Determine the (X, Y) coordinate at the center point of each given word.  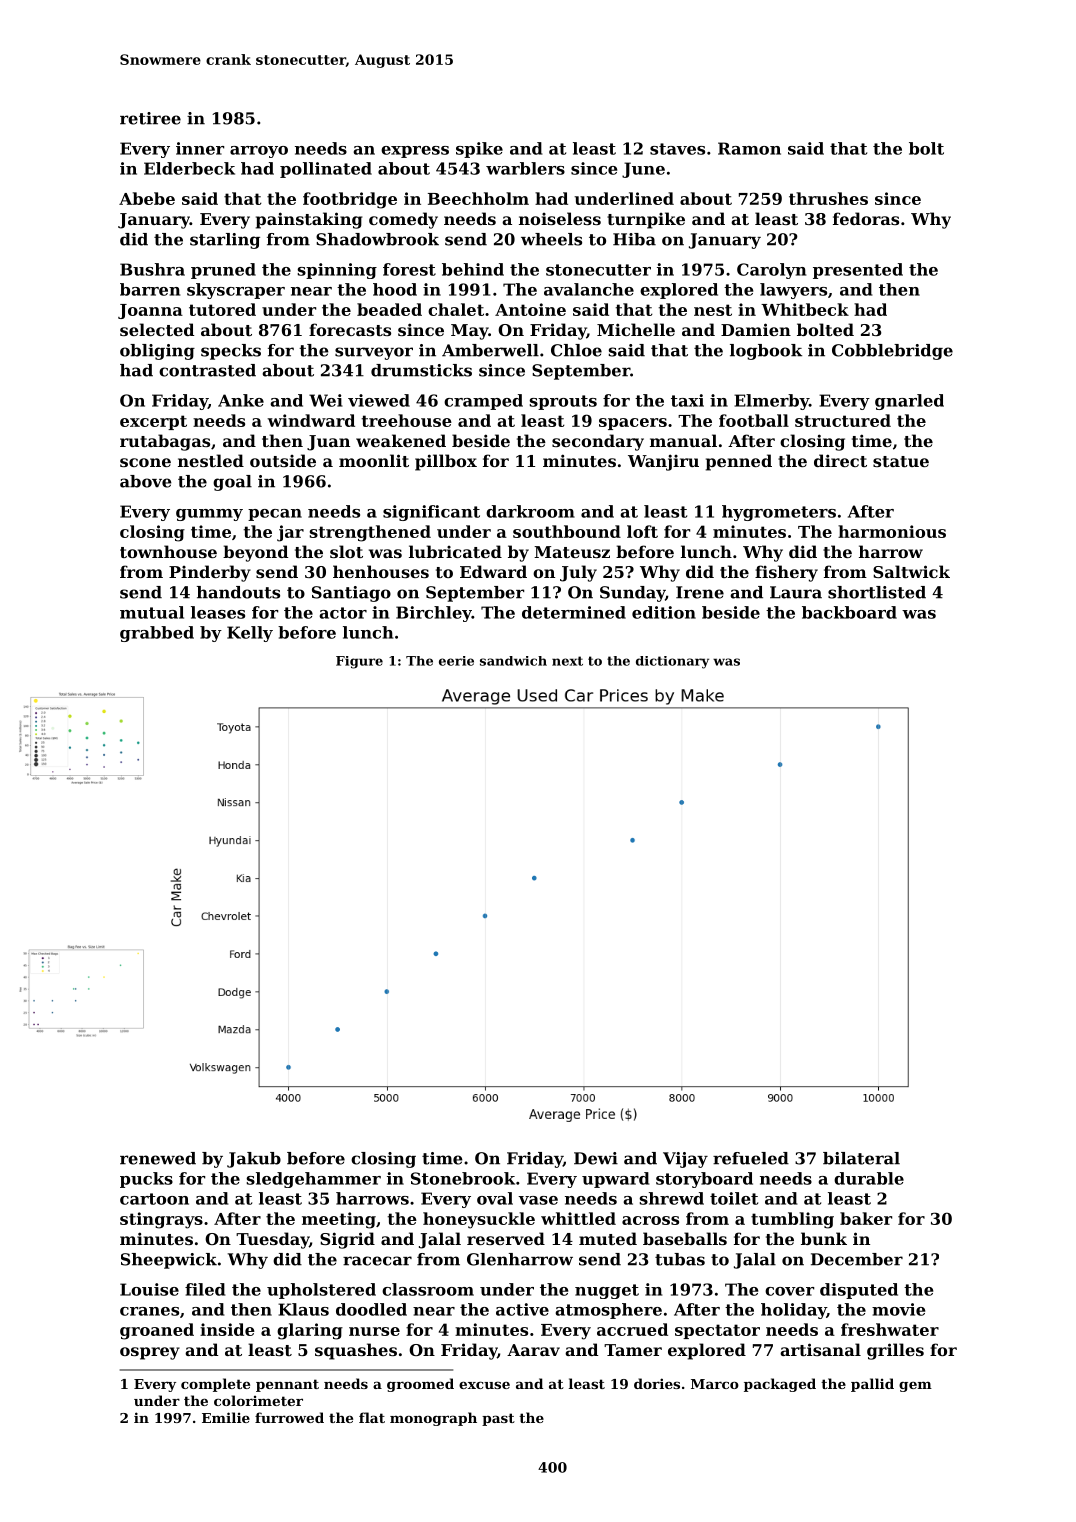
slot (346, 551)
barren (150, 289)
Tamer (633, 1350)
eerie (456, 661)
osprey (150, 1353)
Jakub (254, 1160)
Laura (796, 592)
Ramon (749, 148)
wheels (551, 239)
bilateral (861, 1158)
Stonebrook (463, 1178)
